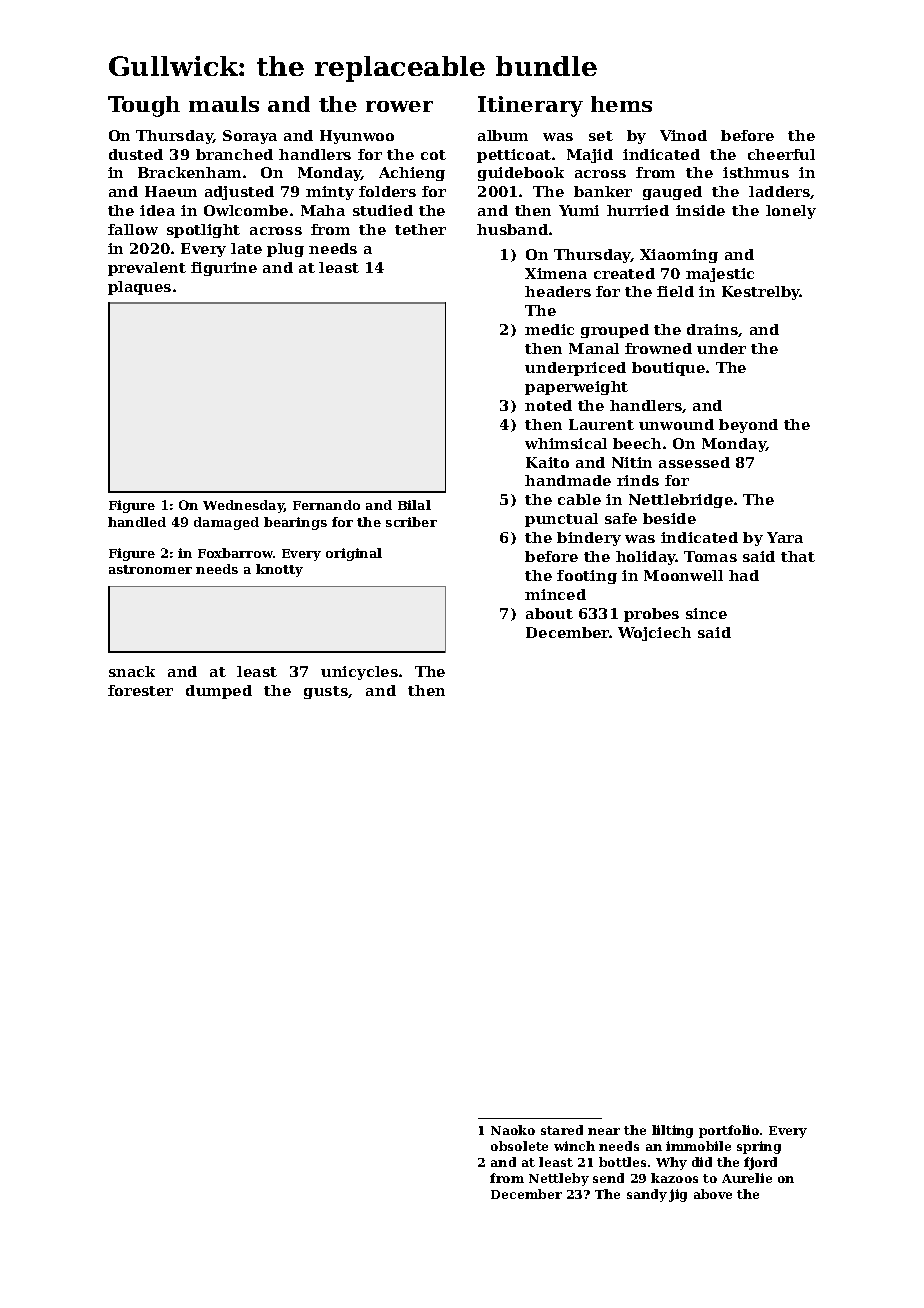 The height and width of the image is (1308, 924). What do you see at coordinates (729, 1131) in the image?
I see `portfolio` at bounding box center [729, 1131].
